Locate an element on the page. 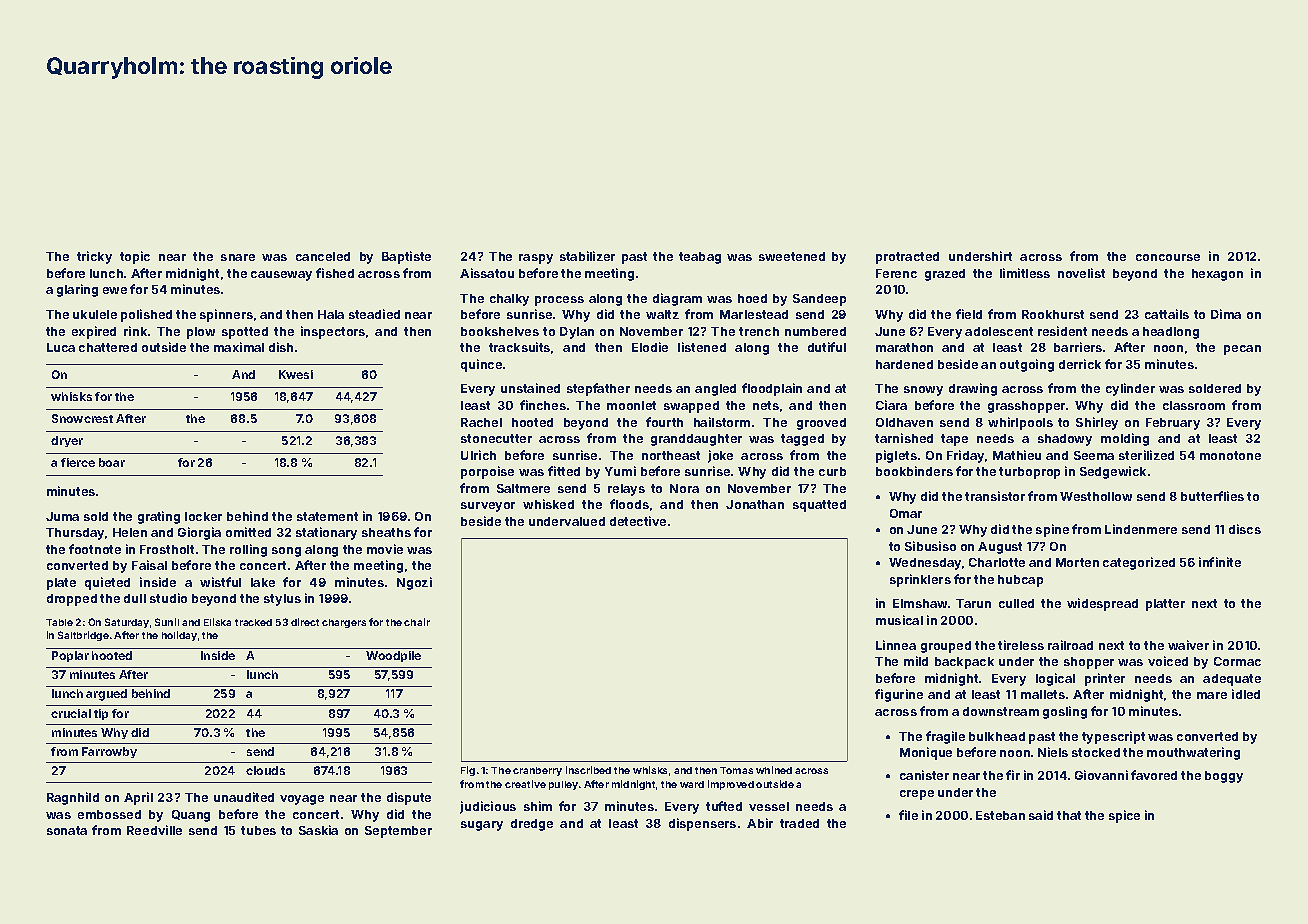 The height and width of the document is (924, 1308). chattered is located at coordinates (108, 347).
